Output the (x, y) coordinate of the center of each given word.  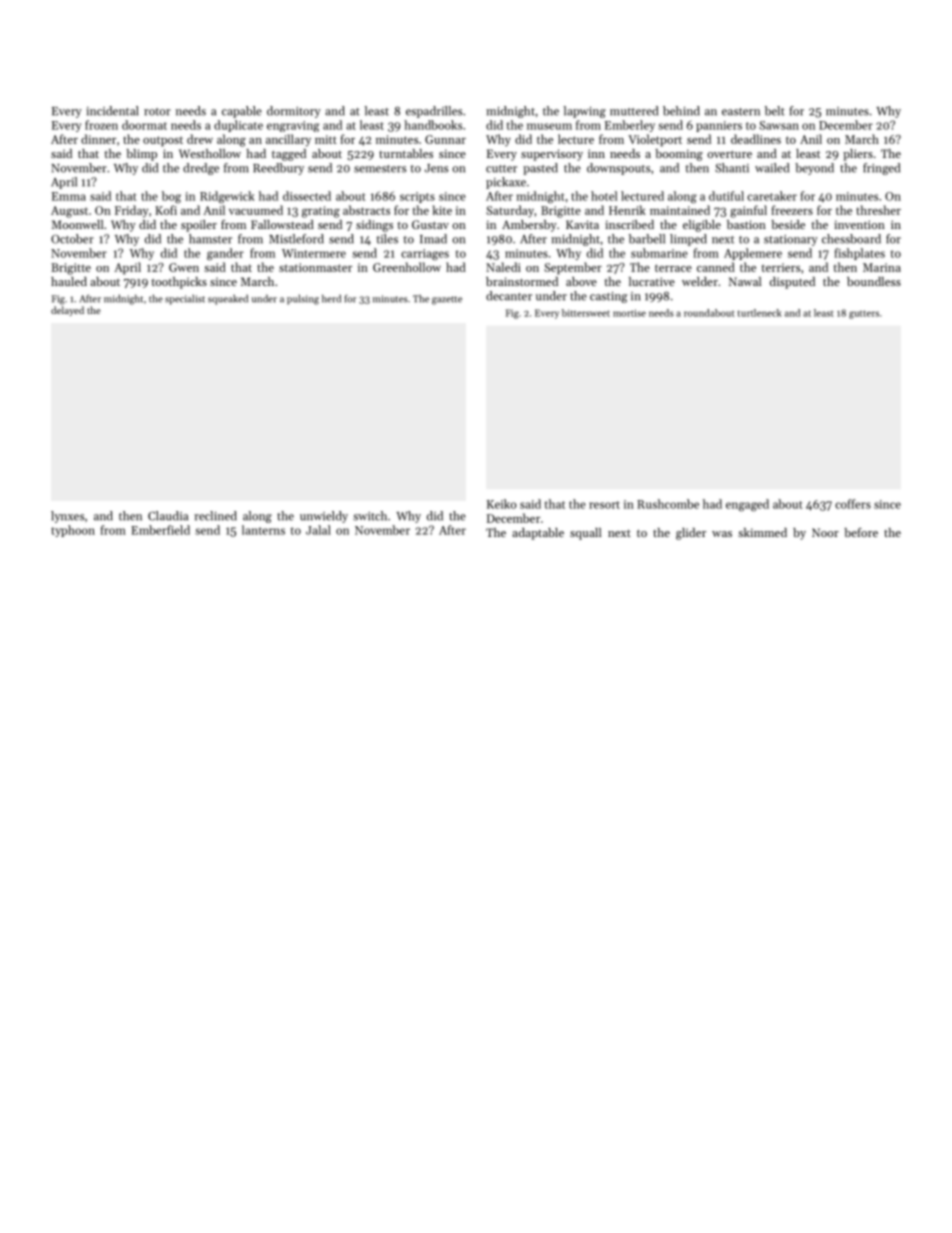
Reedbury (278, 169)
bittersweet (586, 313)
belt (775, 111)
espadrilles (434, 112)
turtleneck (760, 313)
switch (370, 516)
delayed (67, 311)
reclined (215, 516)
